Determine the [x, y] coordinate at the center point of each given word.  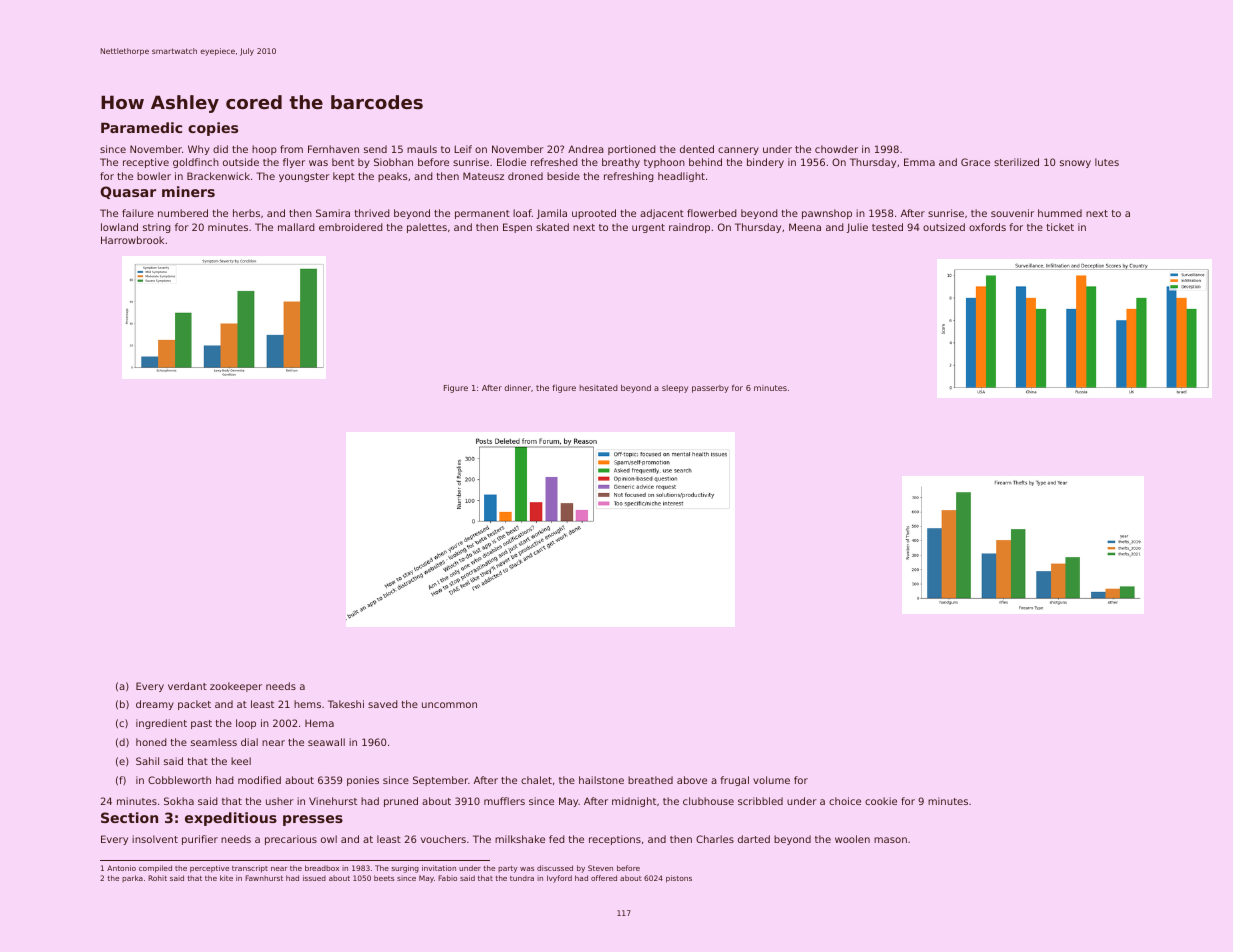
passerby [710, 389]
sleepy [675, 389]
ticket [1060, 227]
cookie [881, 801]
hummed [1060, 213]
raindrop [689, 228]
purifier [200, 840]
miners [188, 191]
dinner [517, 388]
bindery [765, 163]
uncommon [449, 705]
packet [194, 705]
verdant [187, 686]
